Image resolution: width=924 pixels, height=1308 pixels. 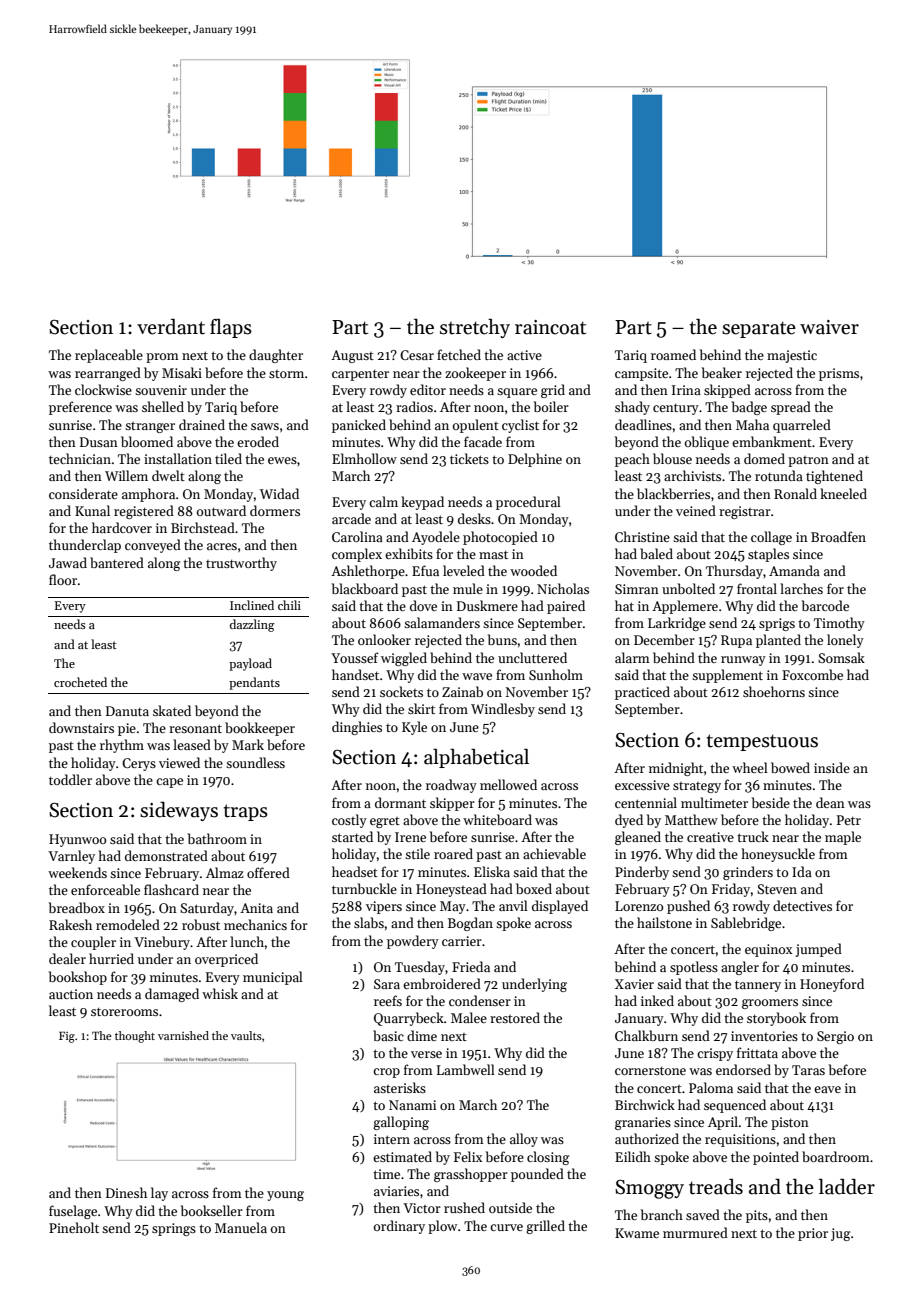 What do you see at coordinates (231, 328) in the screenshot?
I see `flaps` at bounding box center [231, 328].
